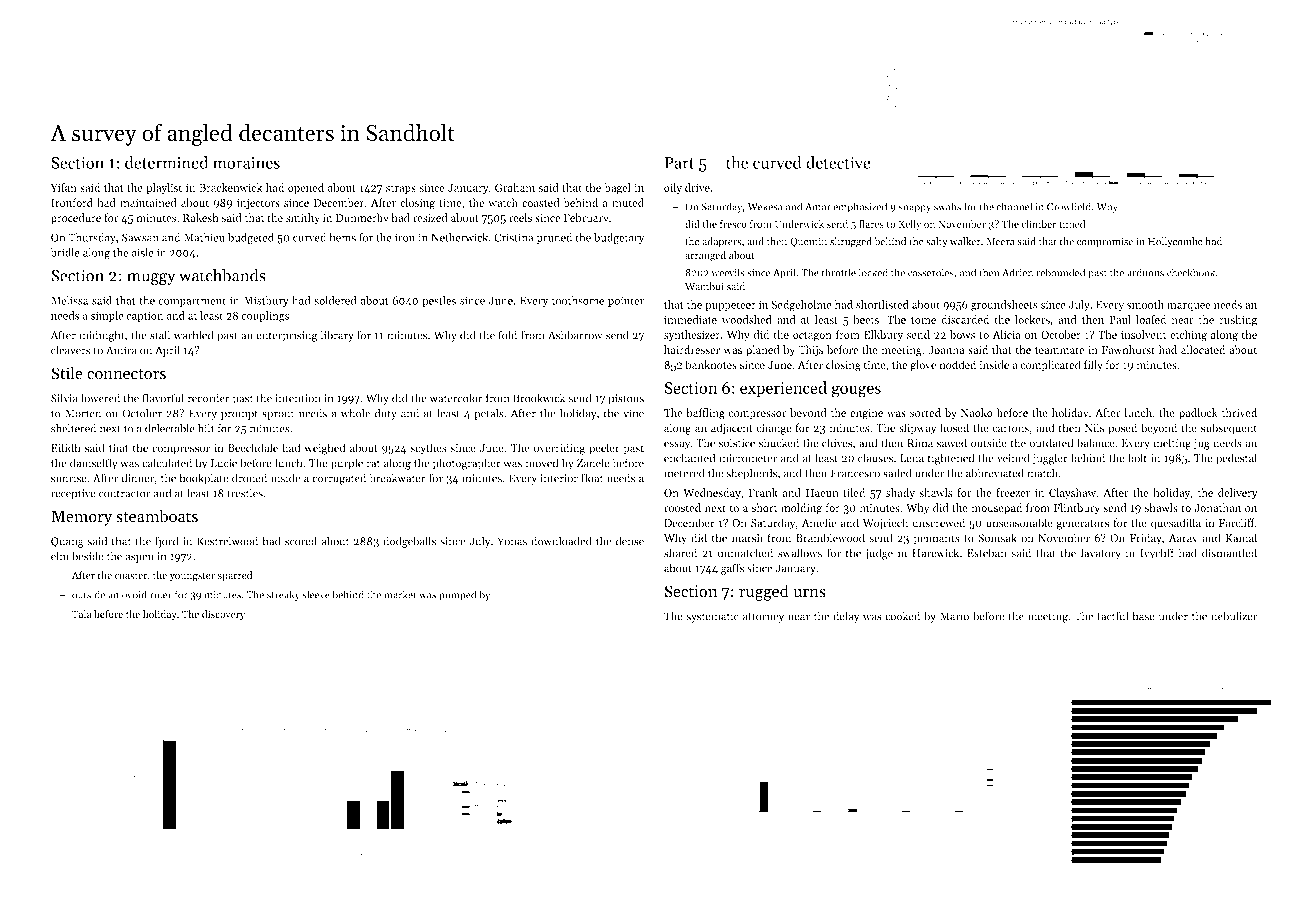  Describe the element at coordinates (245, 493) in the document. I see `trestles` at that location.
